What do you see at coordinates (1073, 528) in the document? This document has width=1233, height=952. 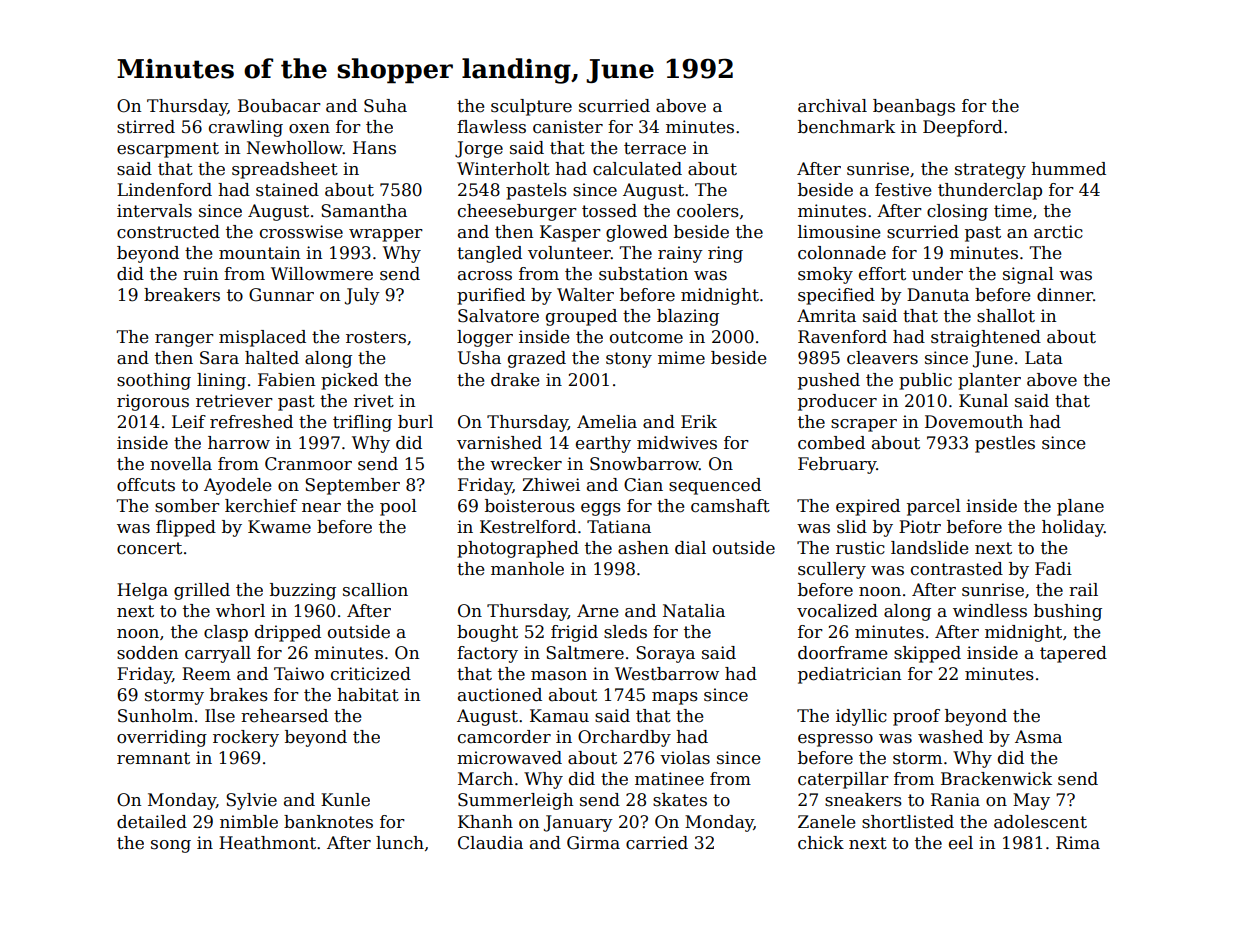 I see `holiday` at bounding box center [1073, 528].
